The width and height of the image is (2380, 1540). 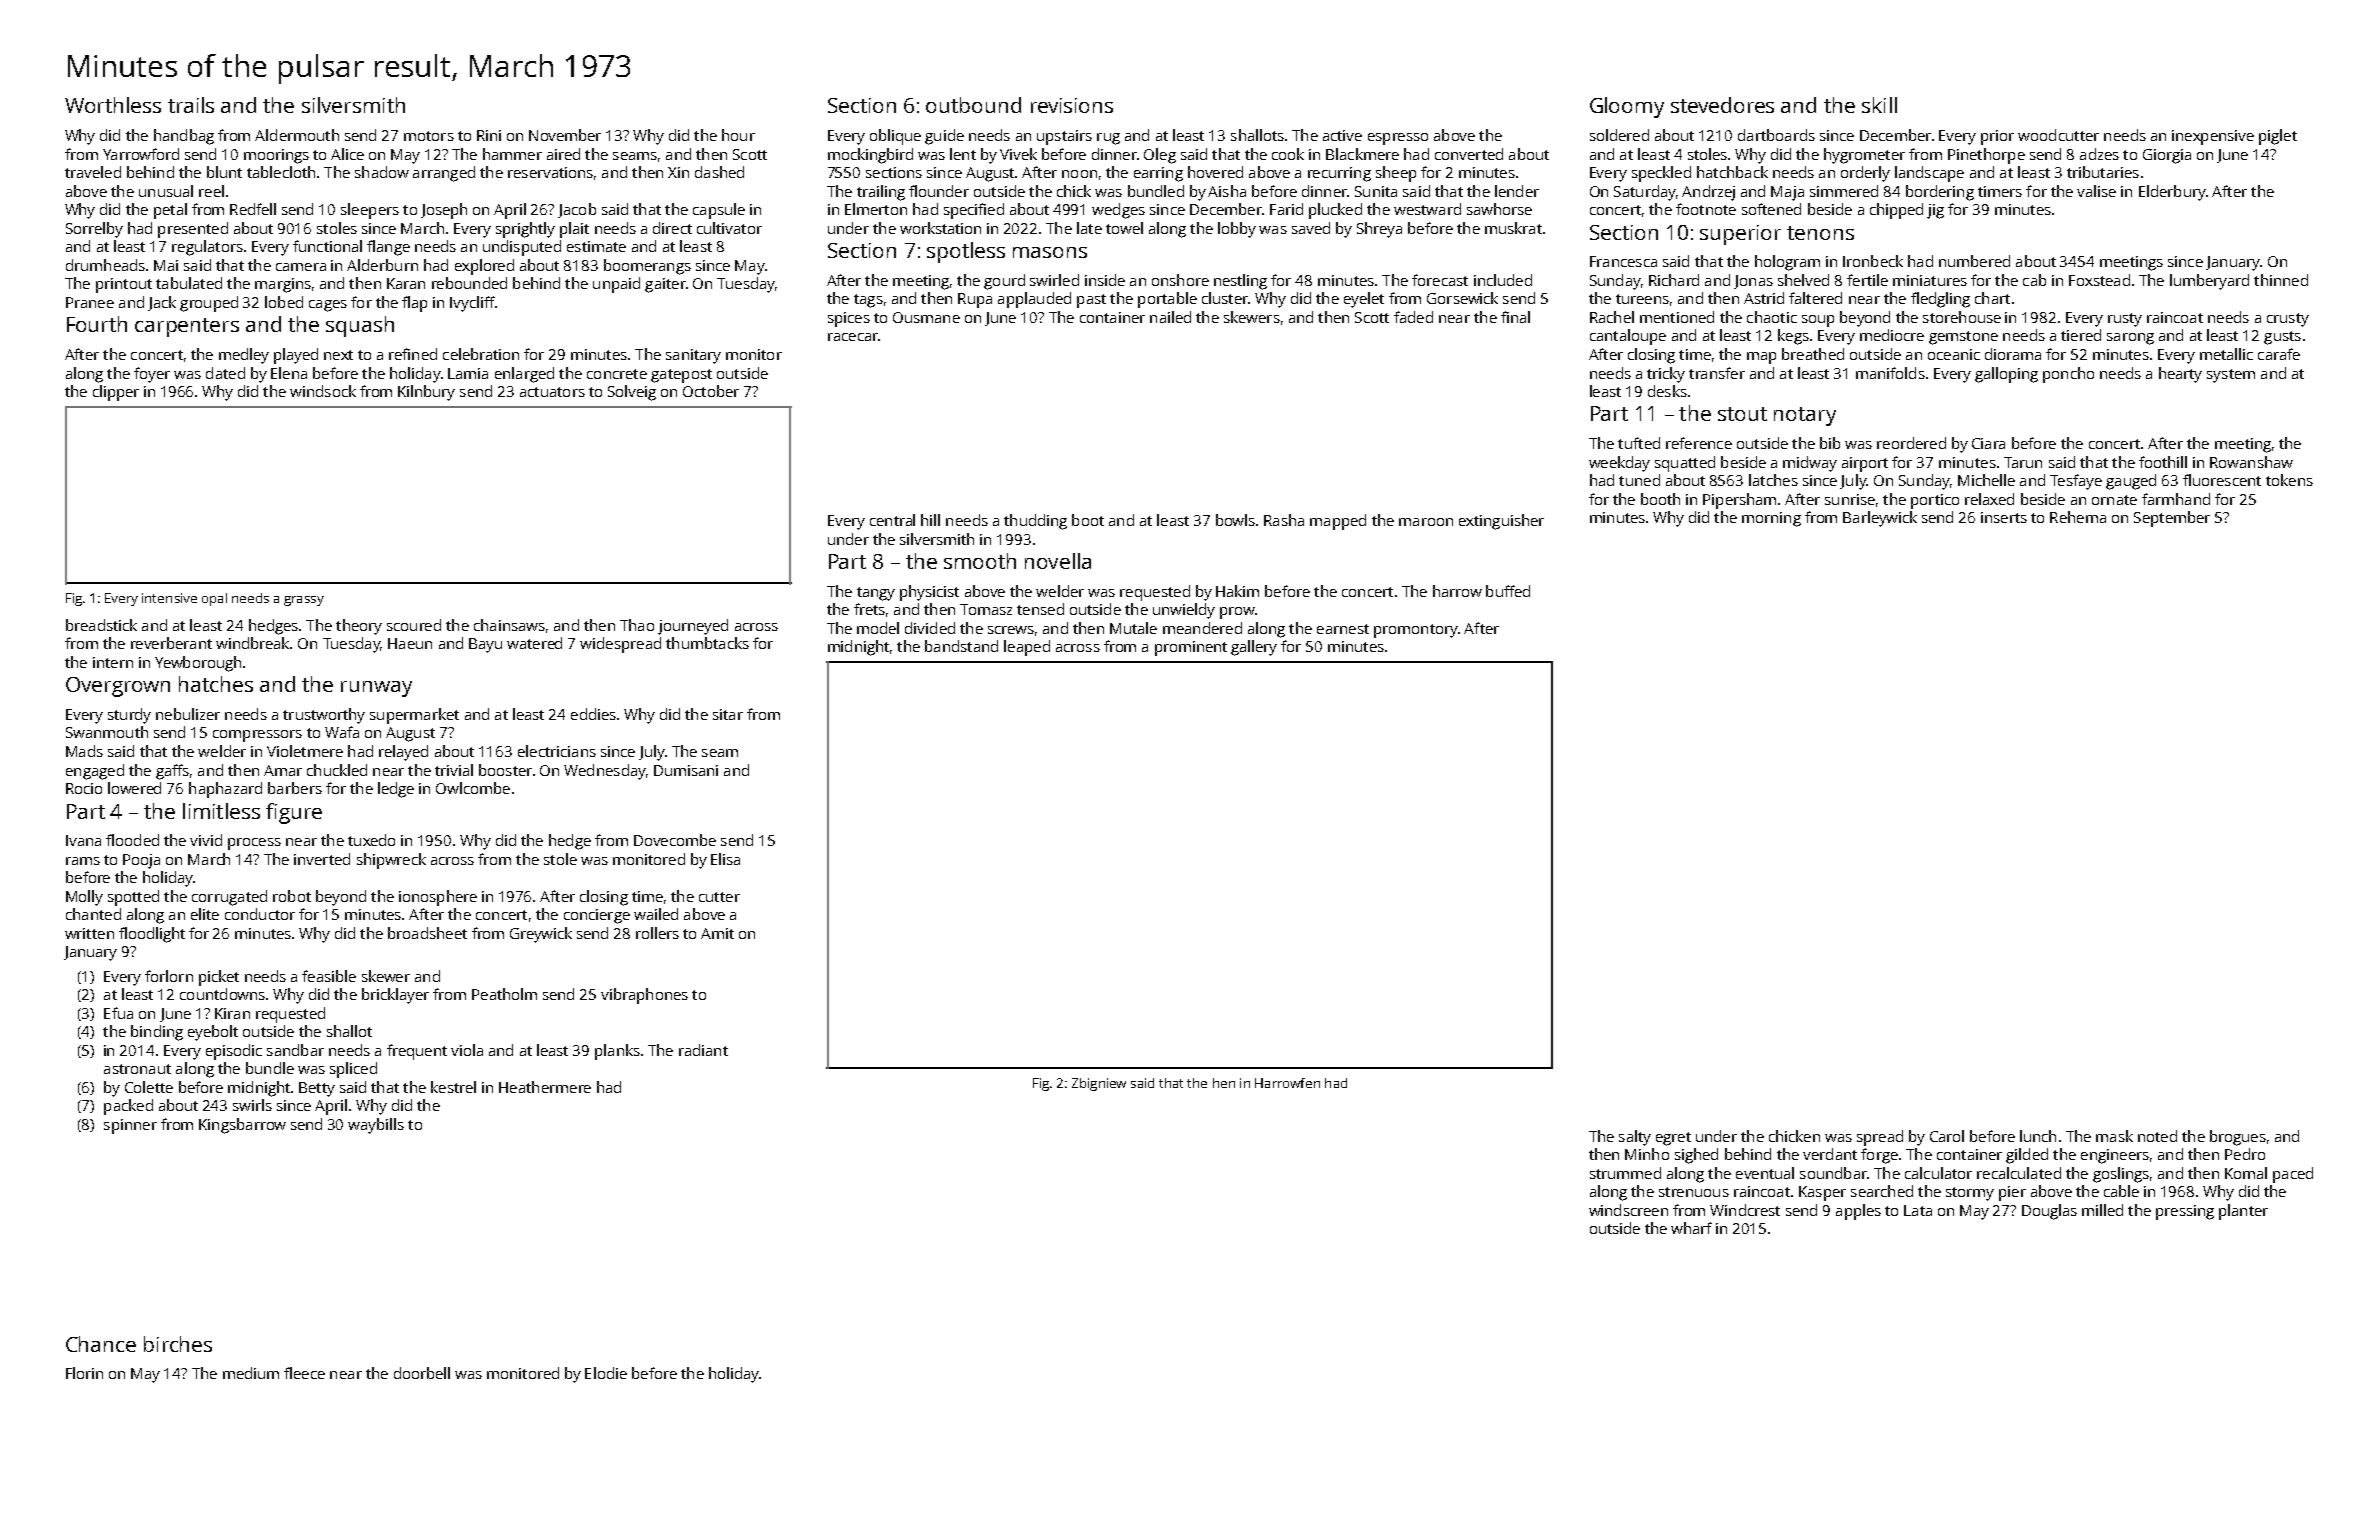 I want to click on Zbigniew, so click(x=1099, y=1084).
